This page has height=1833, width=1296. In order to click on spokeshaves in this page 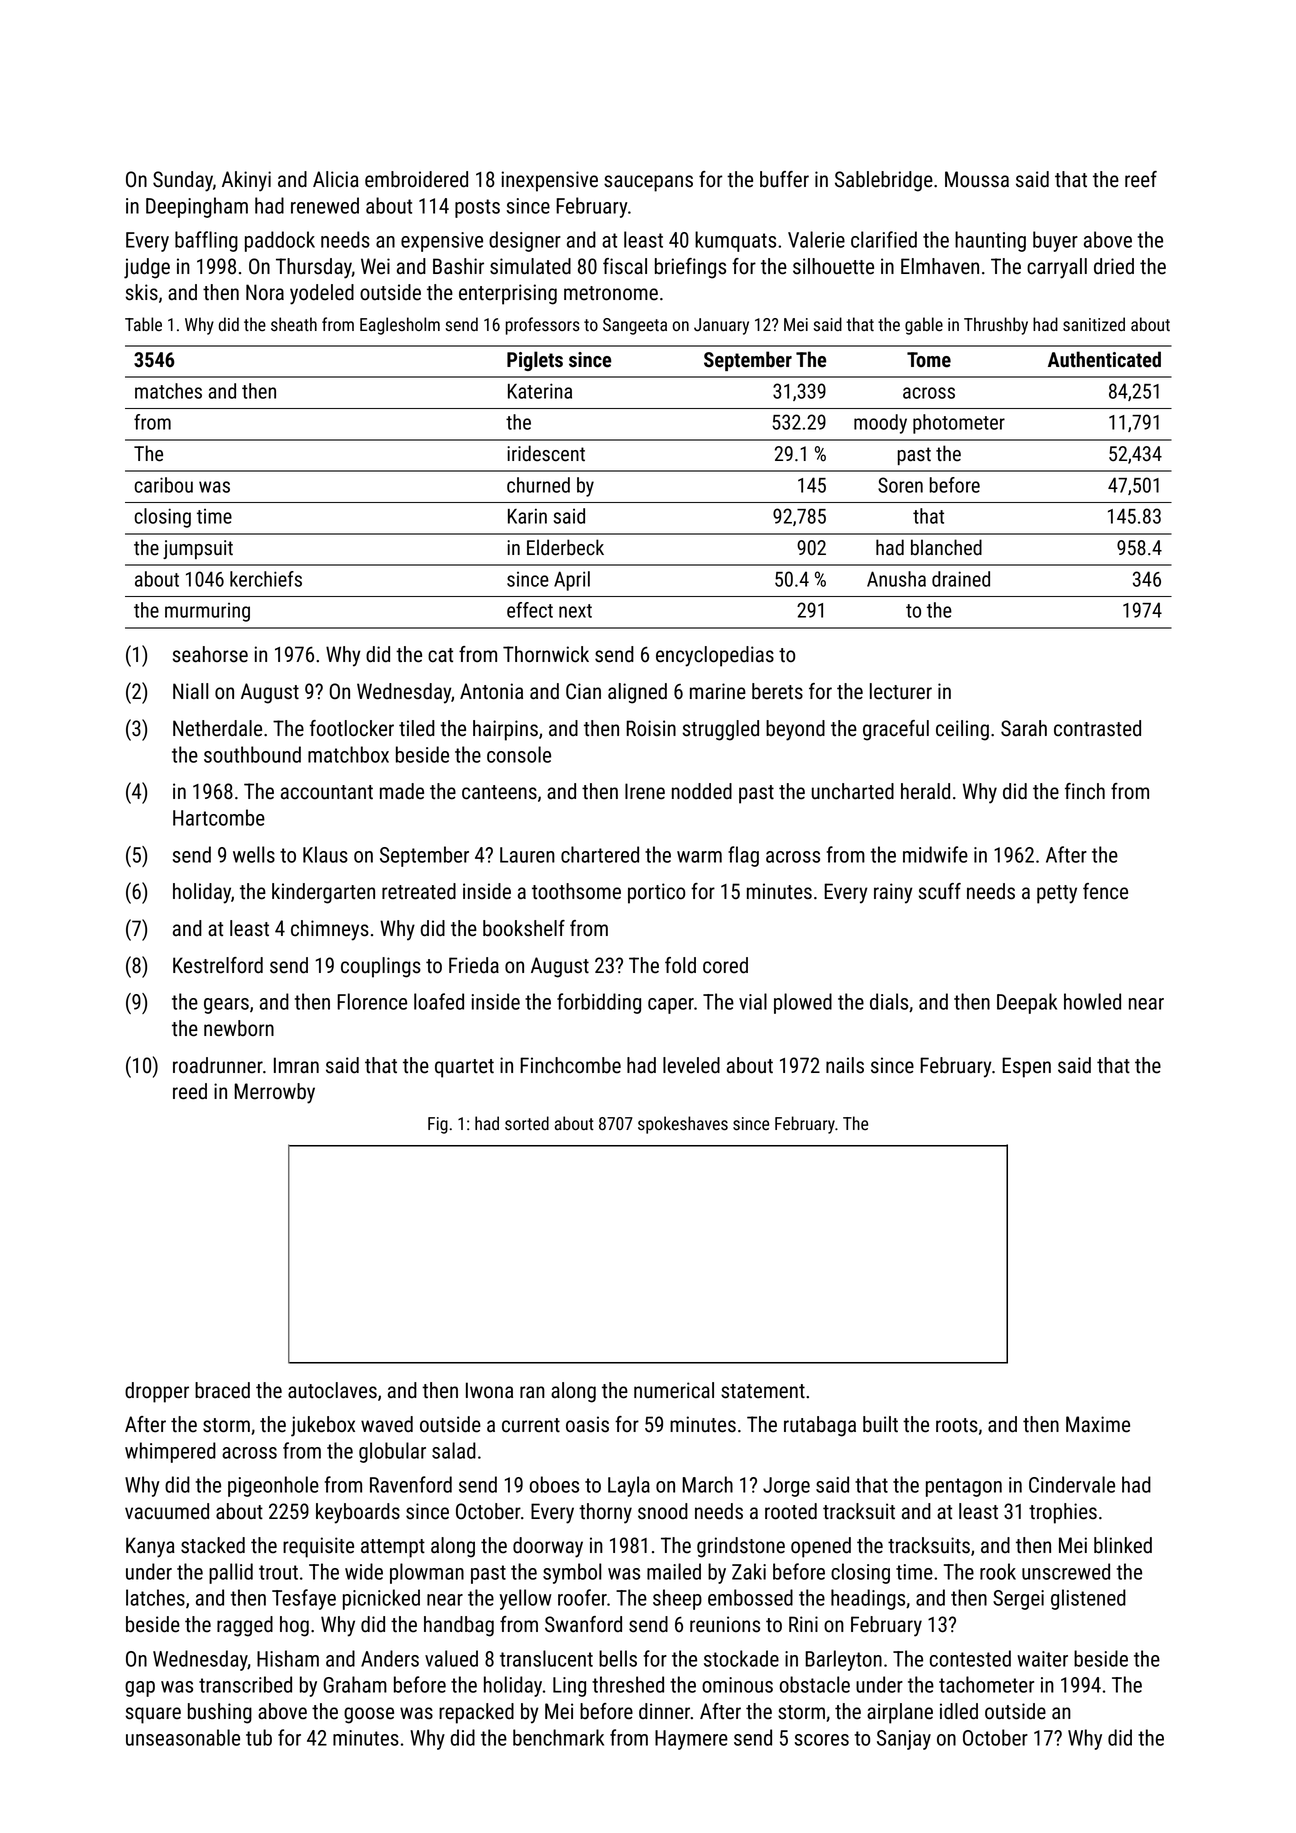, I will do `click(683, 1125)`.
